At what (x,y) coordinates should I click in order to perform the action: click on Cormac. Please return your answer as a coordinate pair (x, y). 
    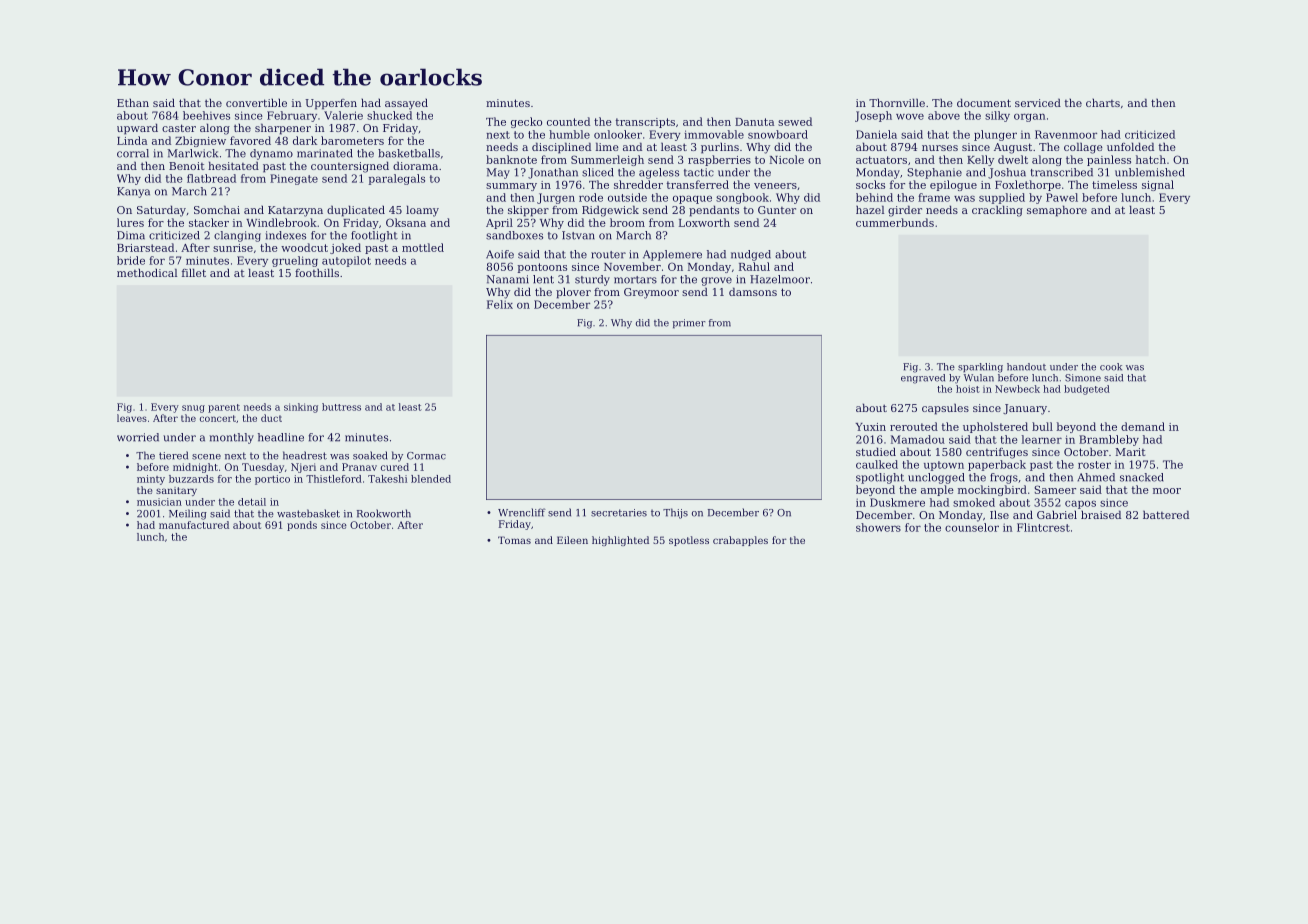
    Looking at the image, I should click on (426, 456).
